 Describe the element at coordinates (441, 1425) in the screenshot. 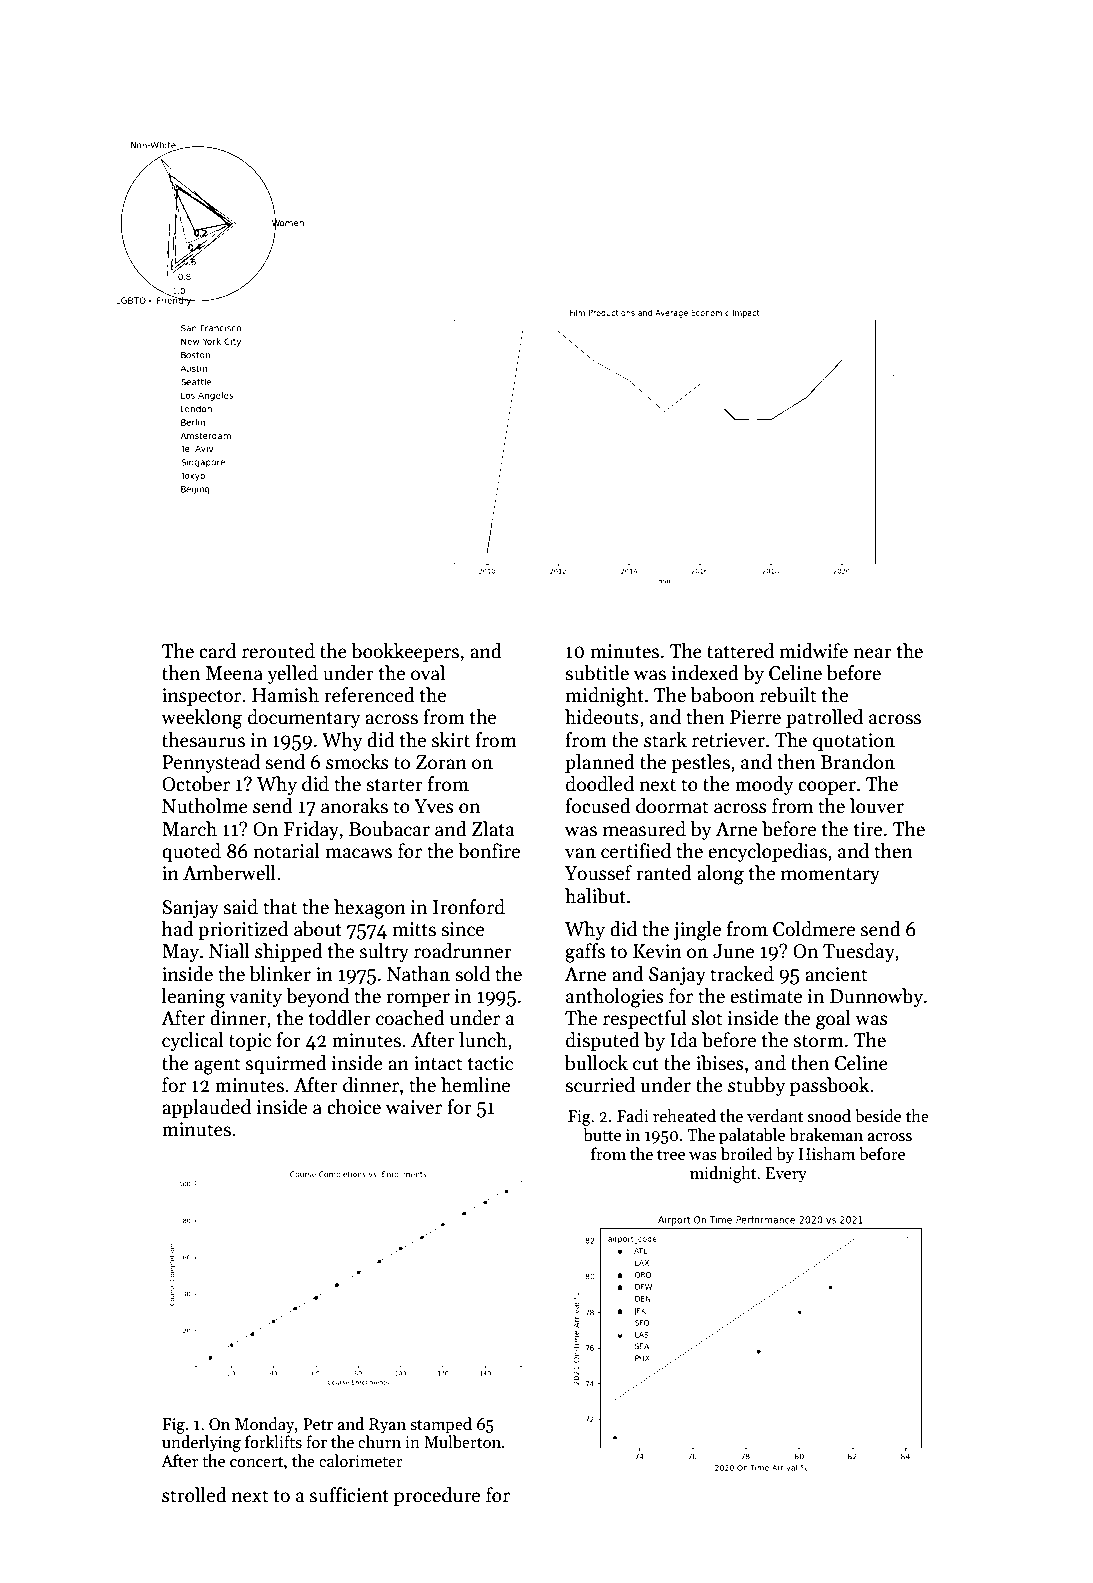

I see `stamped` at that location.
